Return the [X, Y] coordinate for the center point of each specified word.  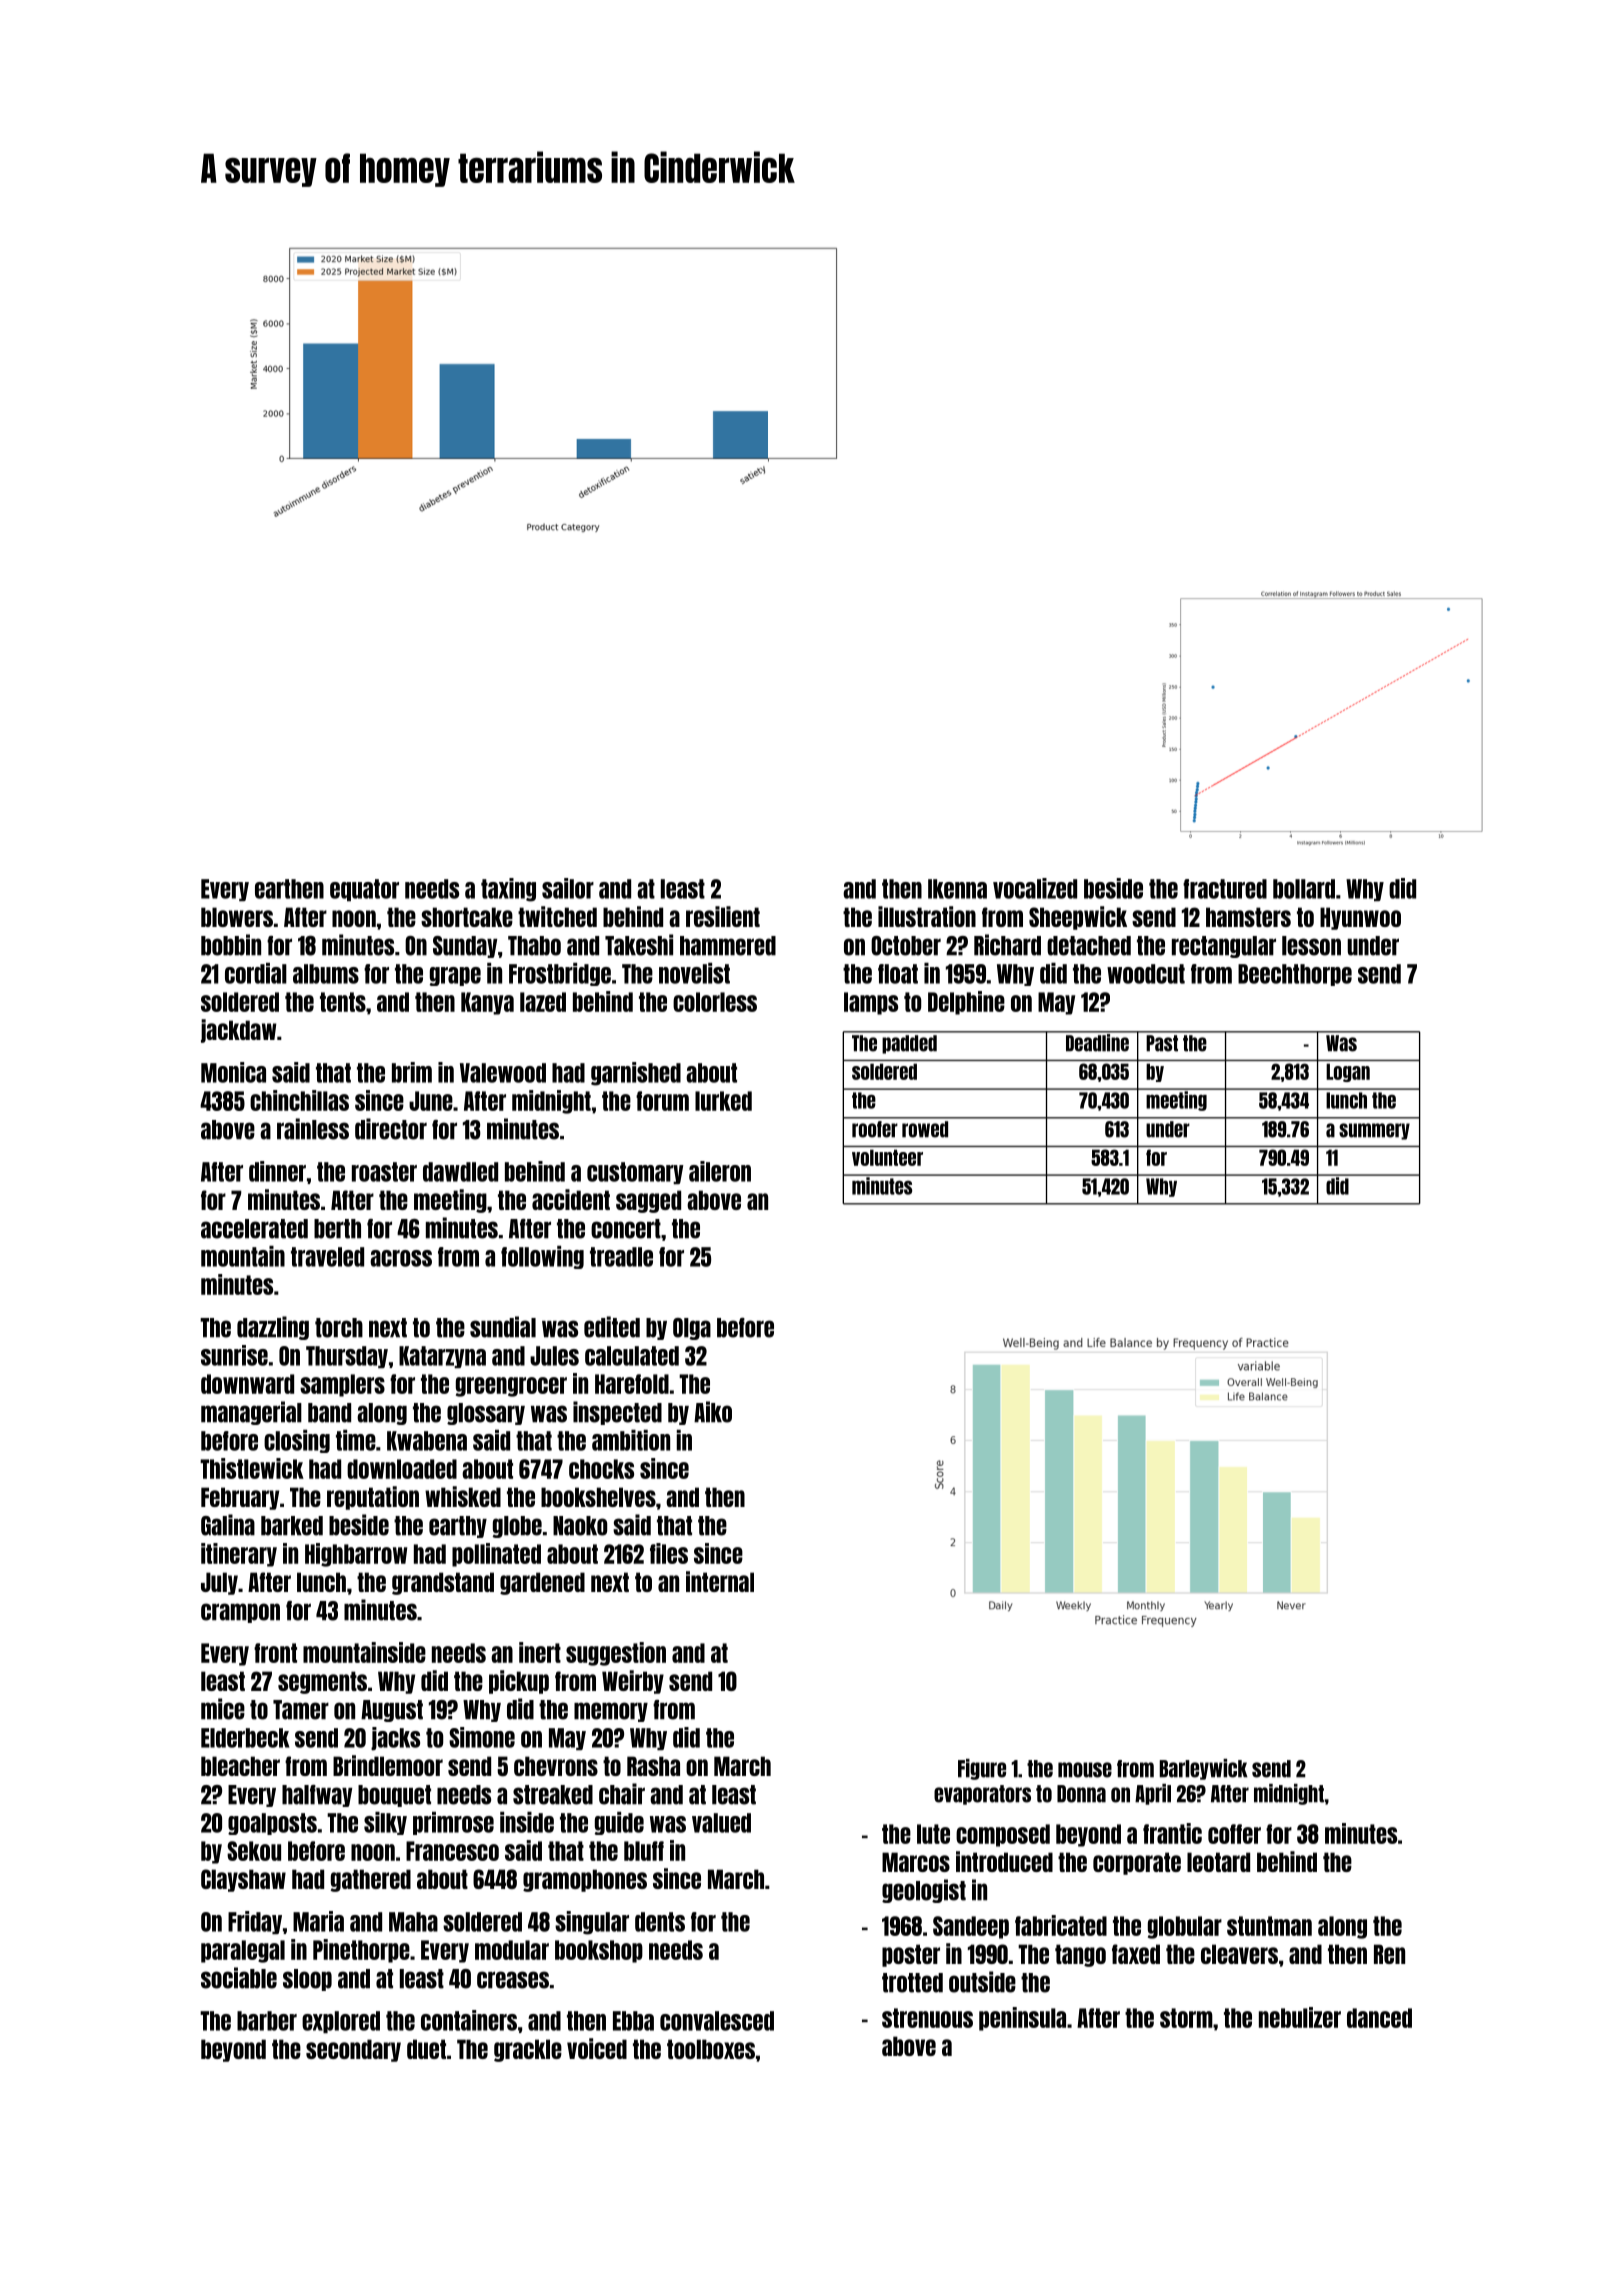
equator [364, 890]
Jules [554, 1356]
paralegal [243, 1951]
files [669, 1553]
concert [626, 1229]
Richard [1007, 945]
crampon [240, 1613]
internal [720, 1581]
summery [1374, 1131]
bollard [1304, 889]
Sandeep [971, 1927]
